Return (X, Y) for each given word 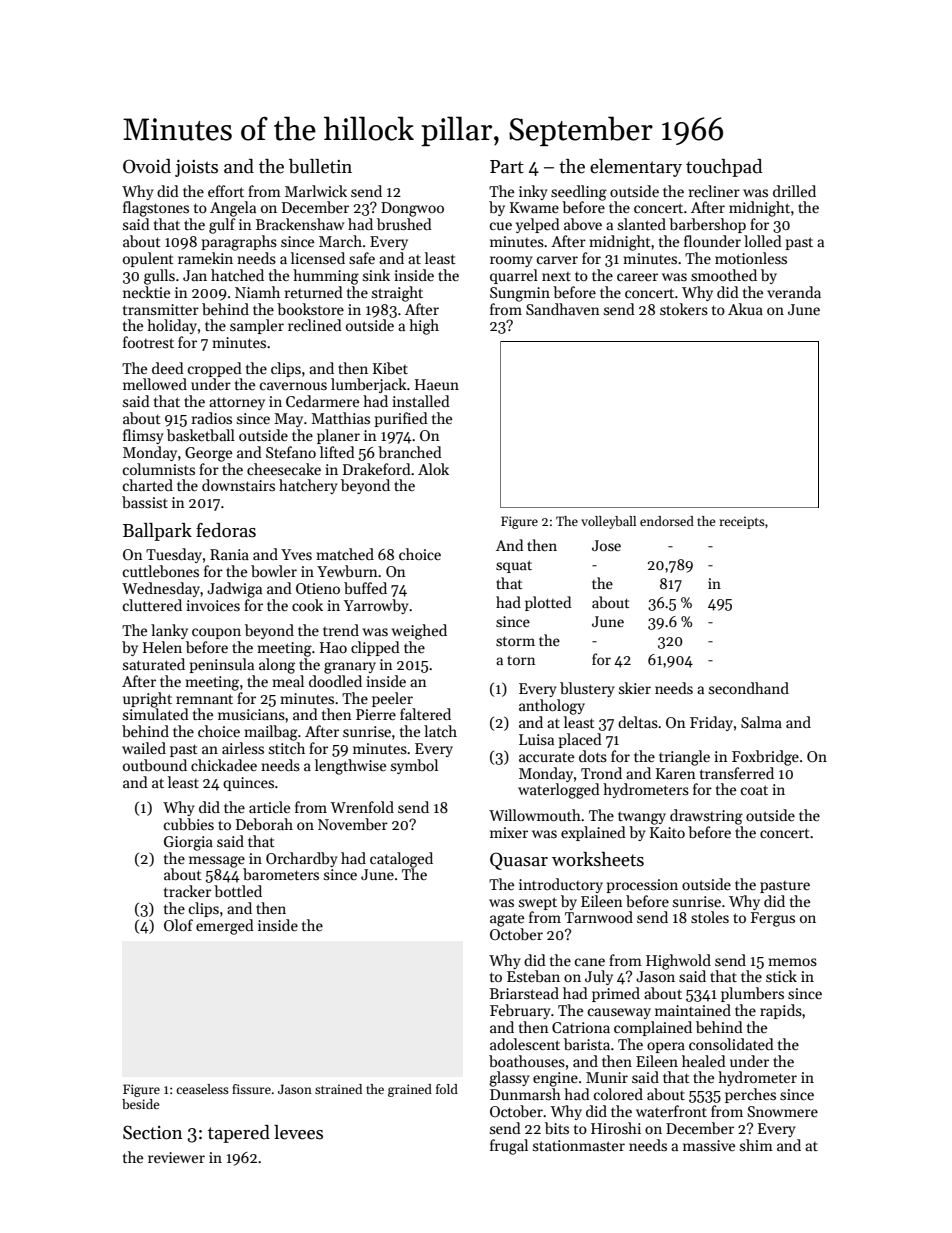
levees (298, 1132)
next (556, 276)
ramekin (205, 258)
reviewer (176, 1157)
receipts (742, 522)
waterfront (671, 1111)
